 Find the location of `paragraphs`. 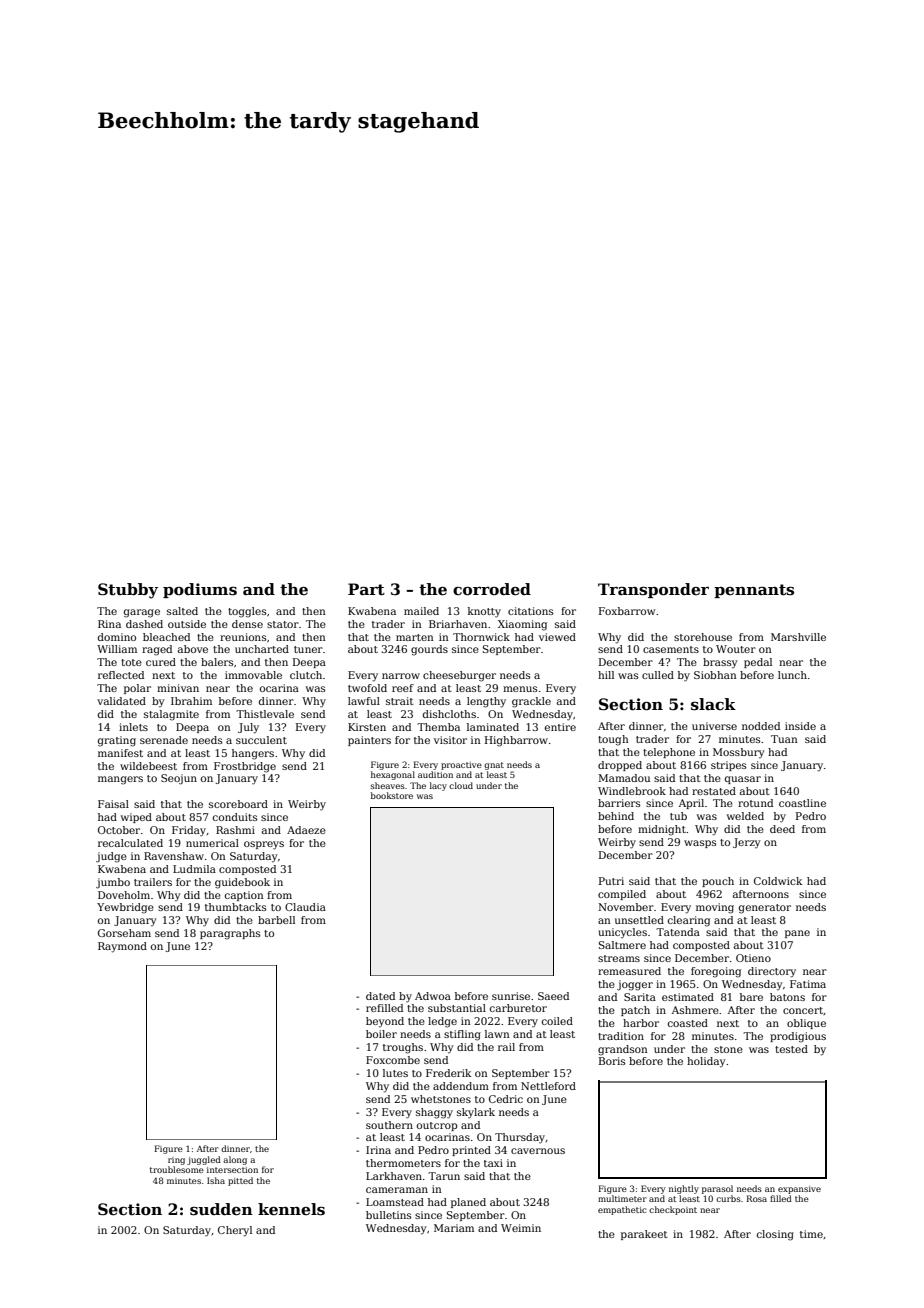

paragraphs is located at coordinates (230, 934).
